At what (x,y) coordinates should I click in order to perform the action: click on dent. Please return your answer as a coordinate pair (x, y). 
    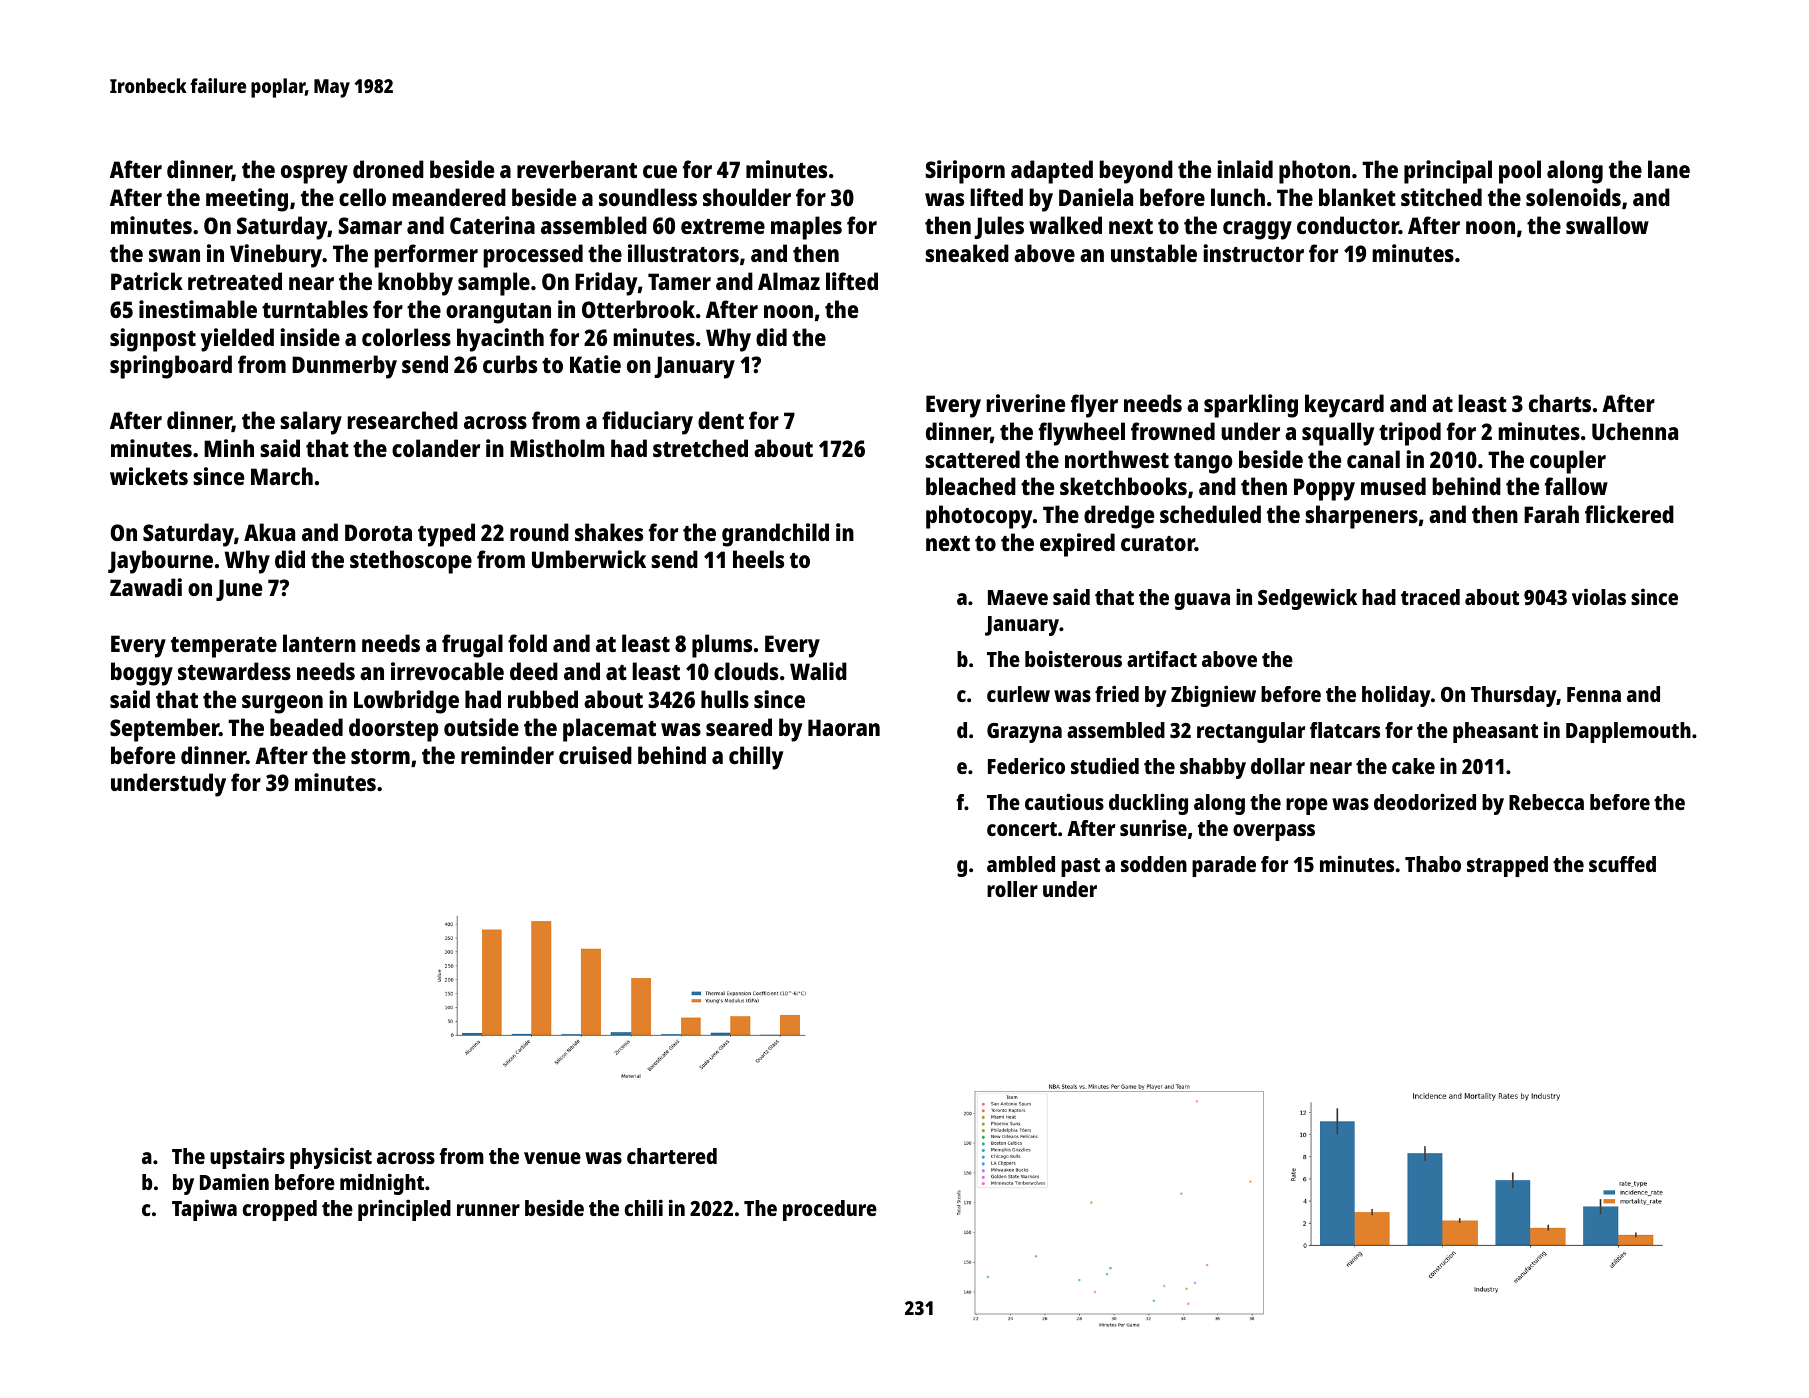
    Looking at the image, I should click on (721, 420).
